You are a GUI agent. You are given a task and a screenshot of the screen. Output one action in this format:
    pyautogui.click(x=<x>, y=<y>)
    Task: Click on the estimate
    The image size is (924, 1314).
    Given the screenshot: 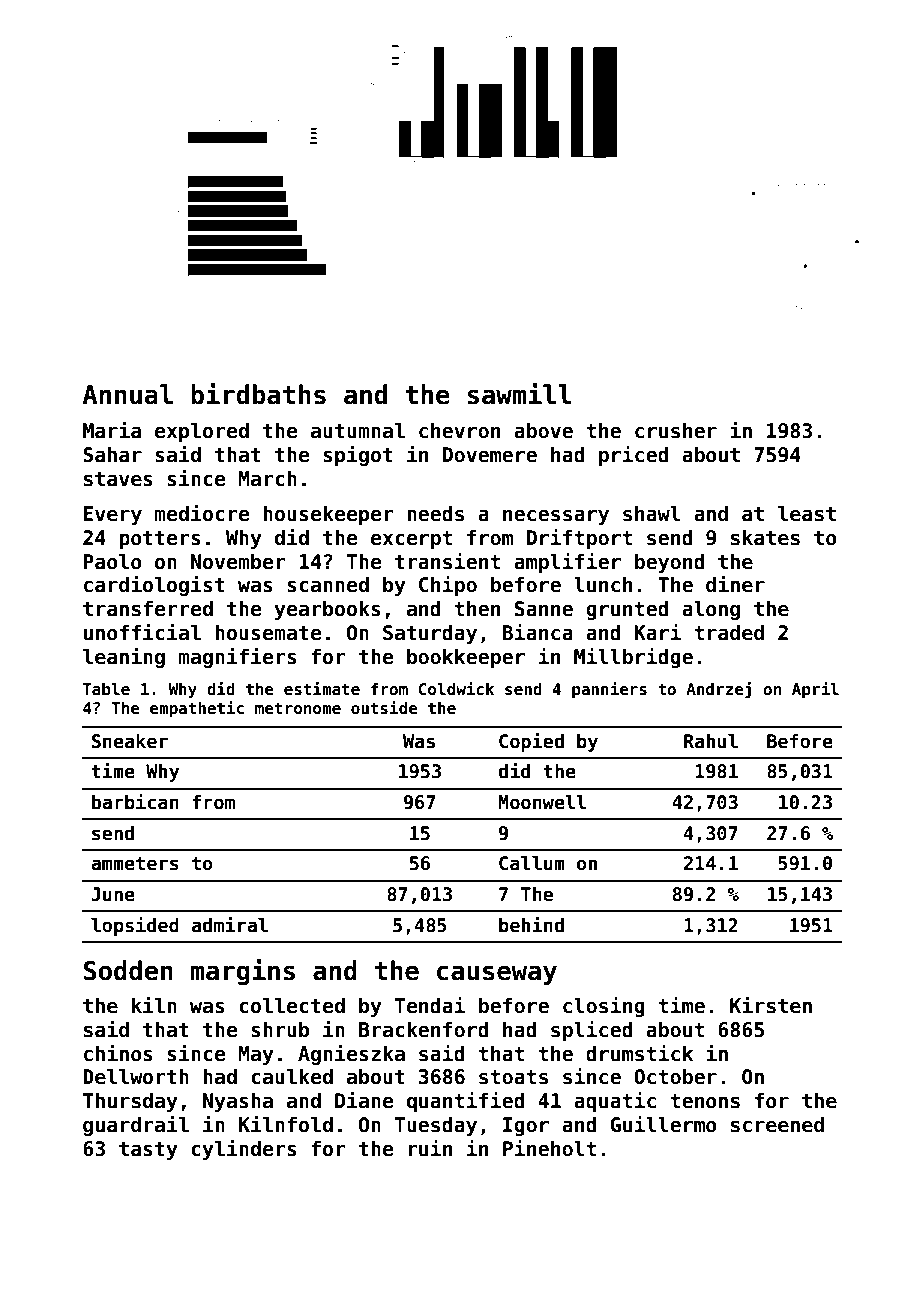 What is the action you would take?
    pyautogui.click(x=322, y=689)
